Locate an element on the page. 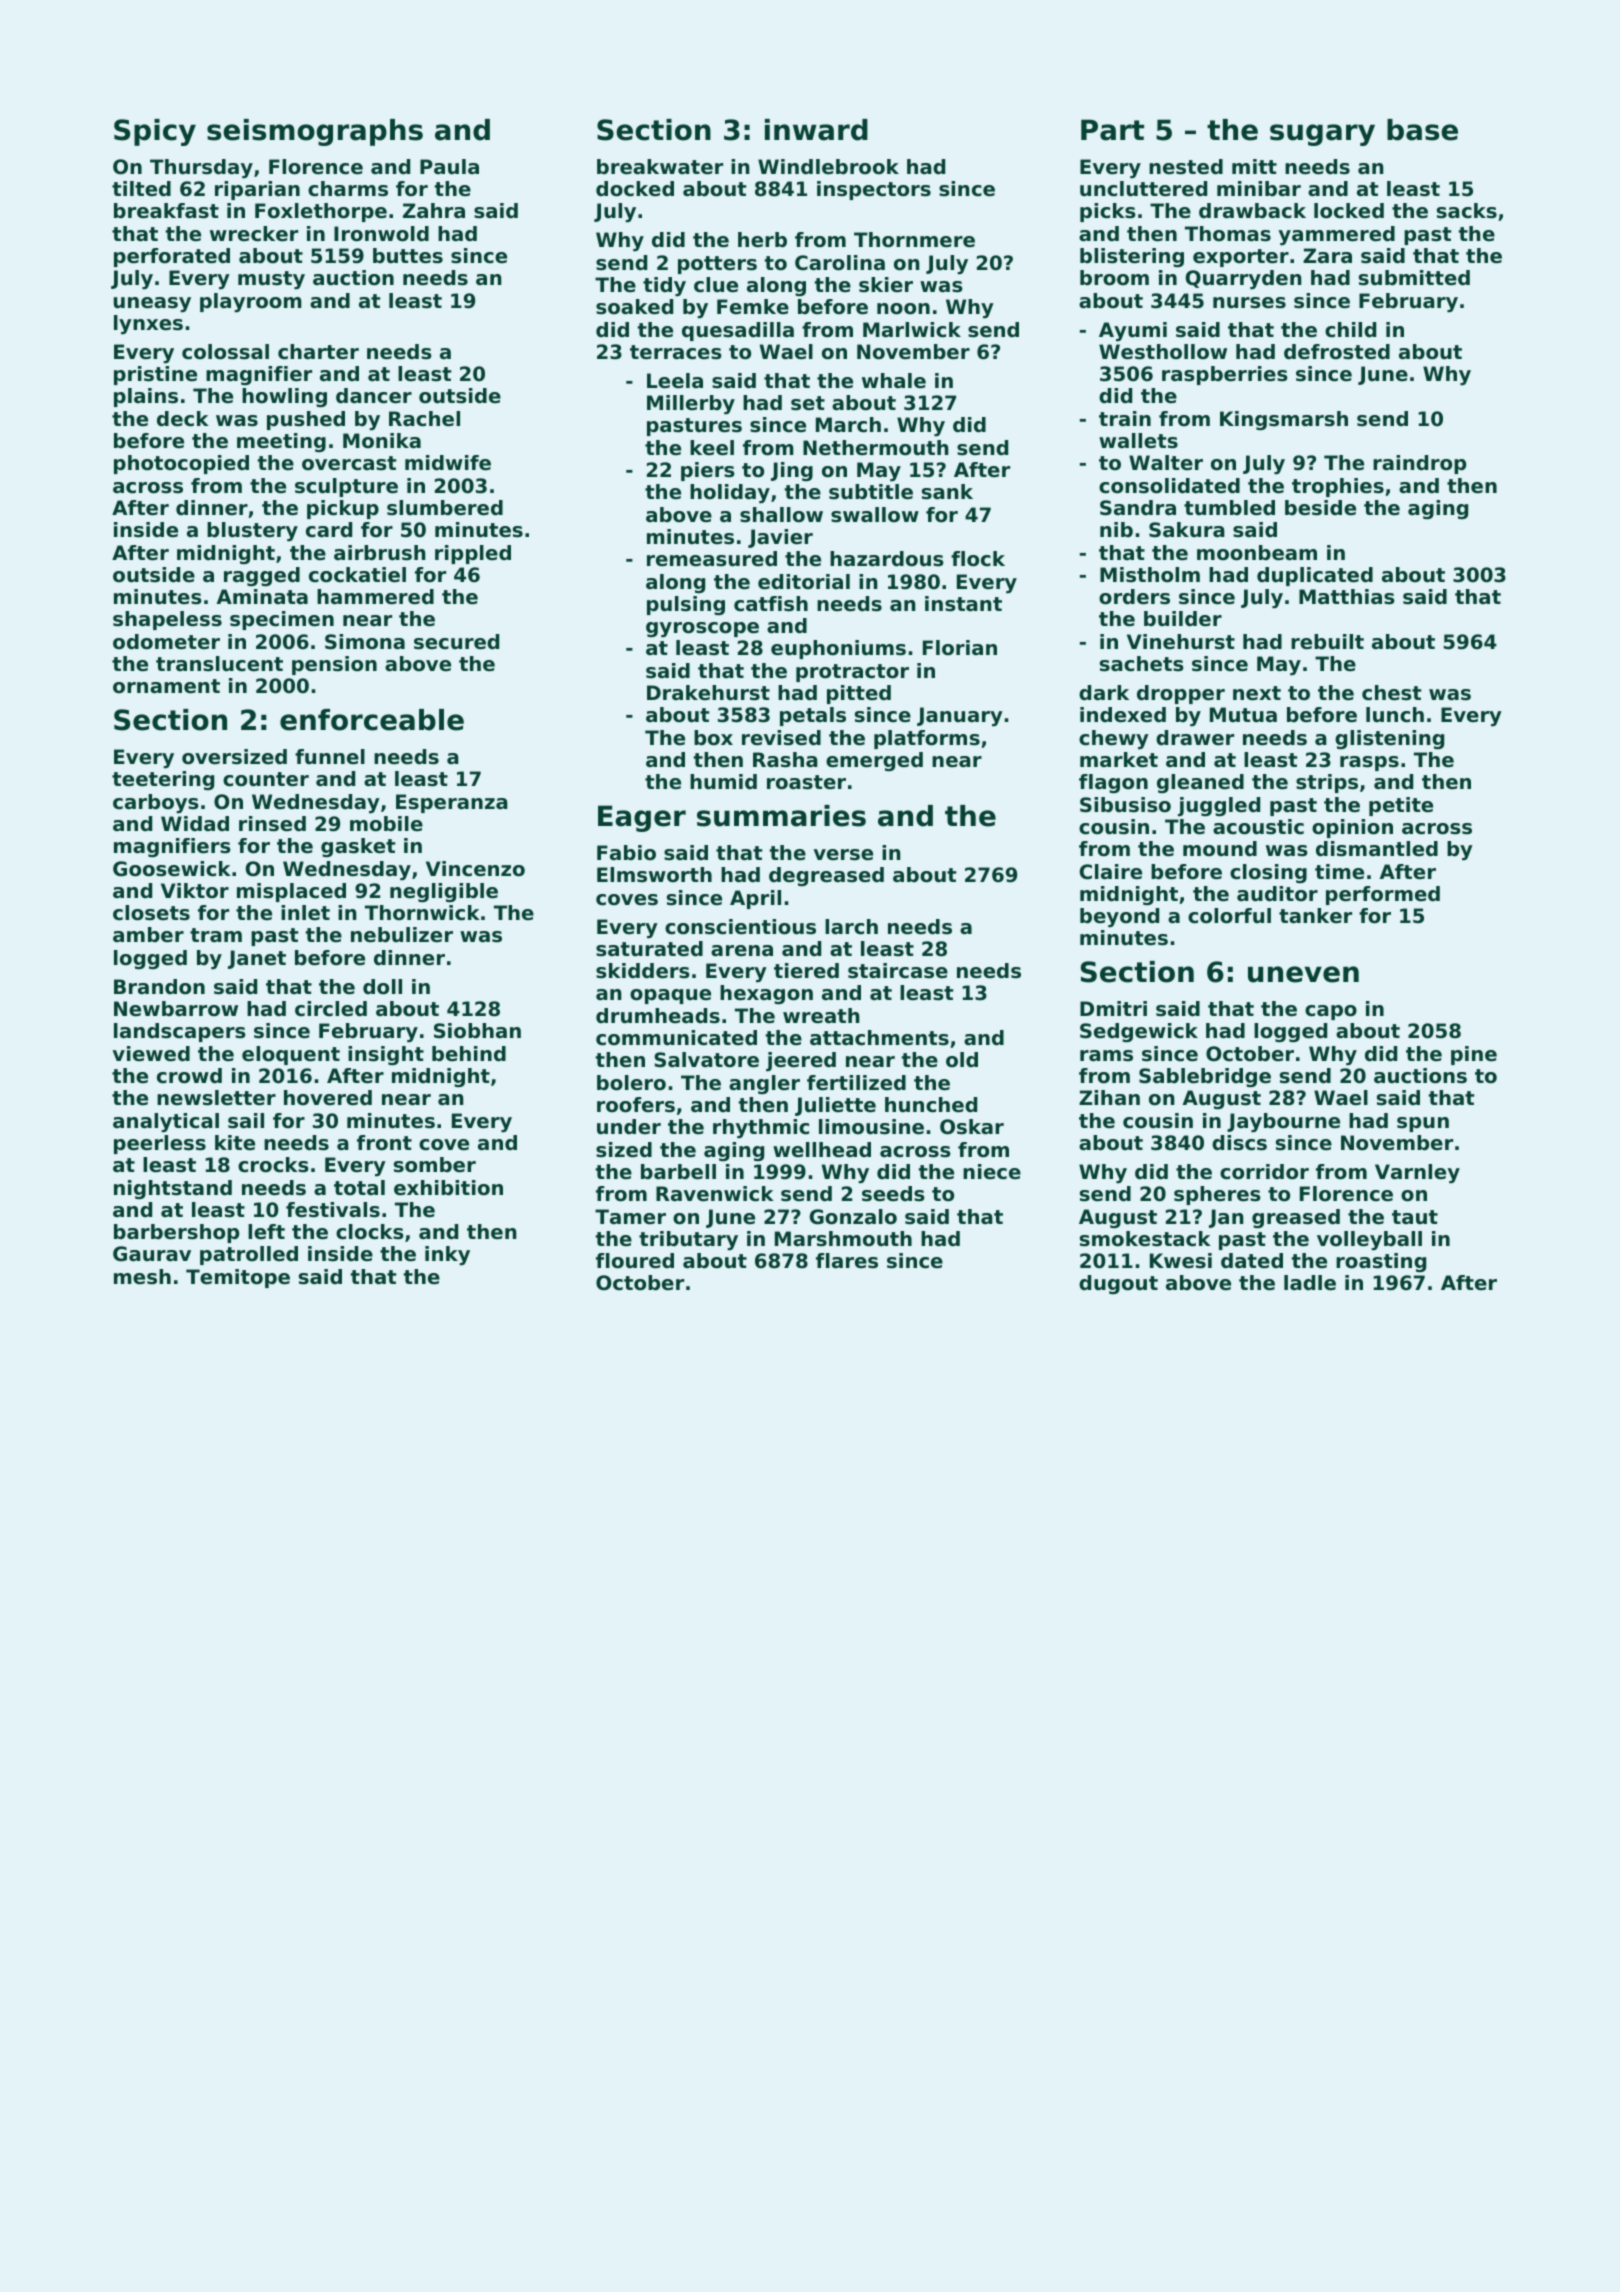 The width and height of the page is (1620, 2292). Zara is located at coordinates (1327, 255).
